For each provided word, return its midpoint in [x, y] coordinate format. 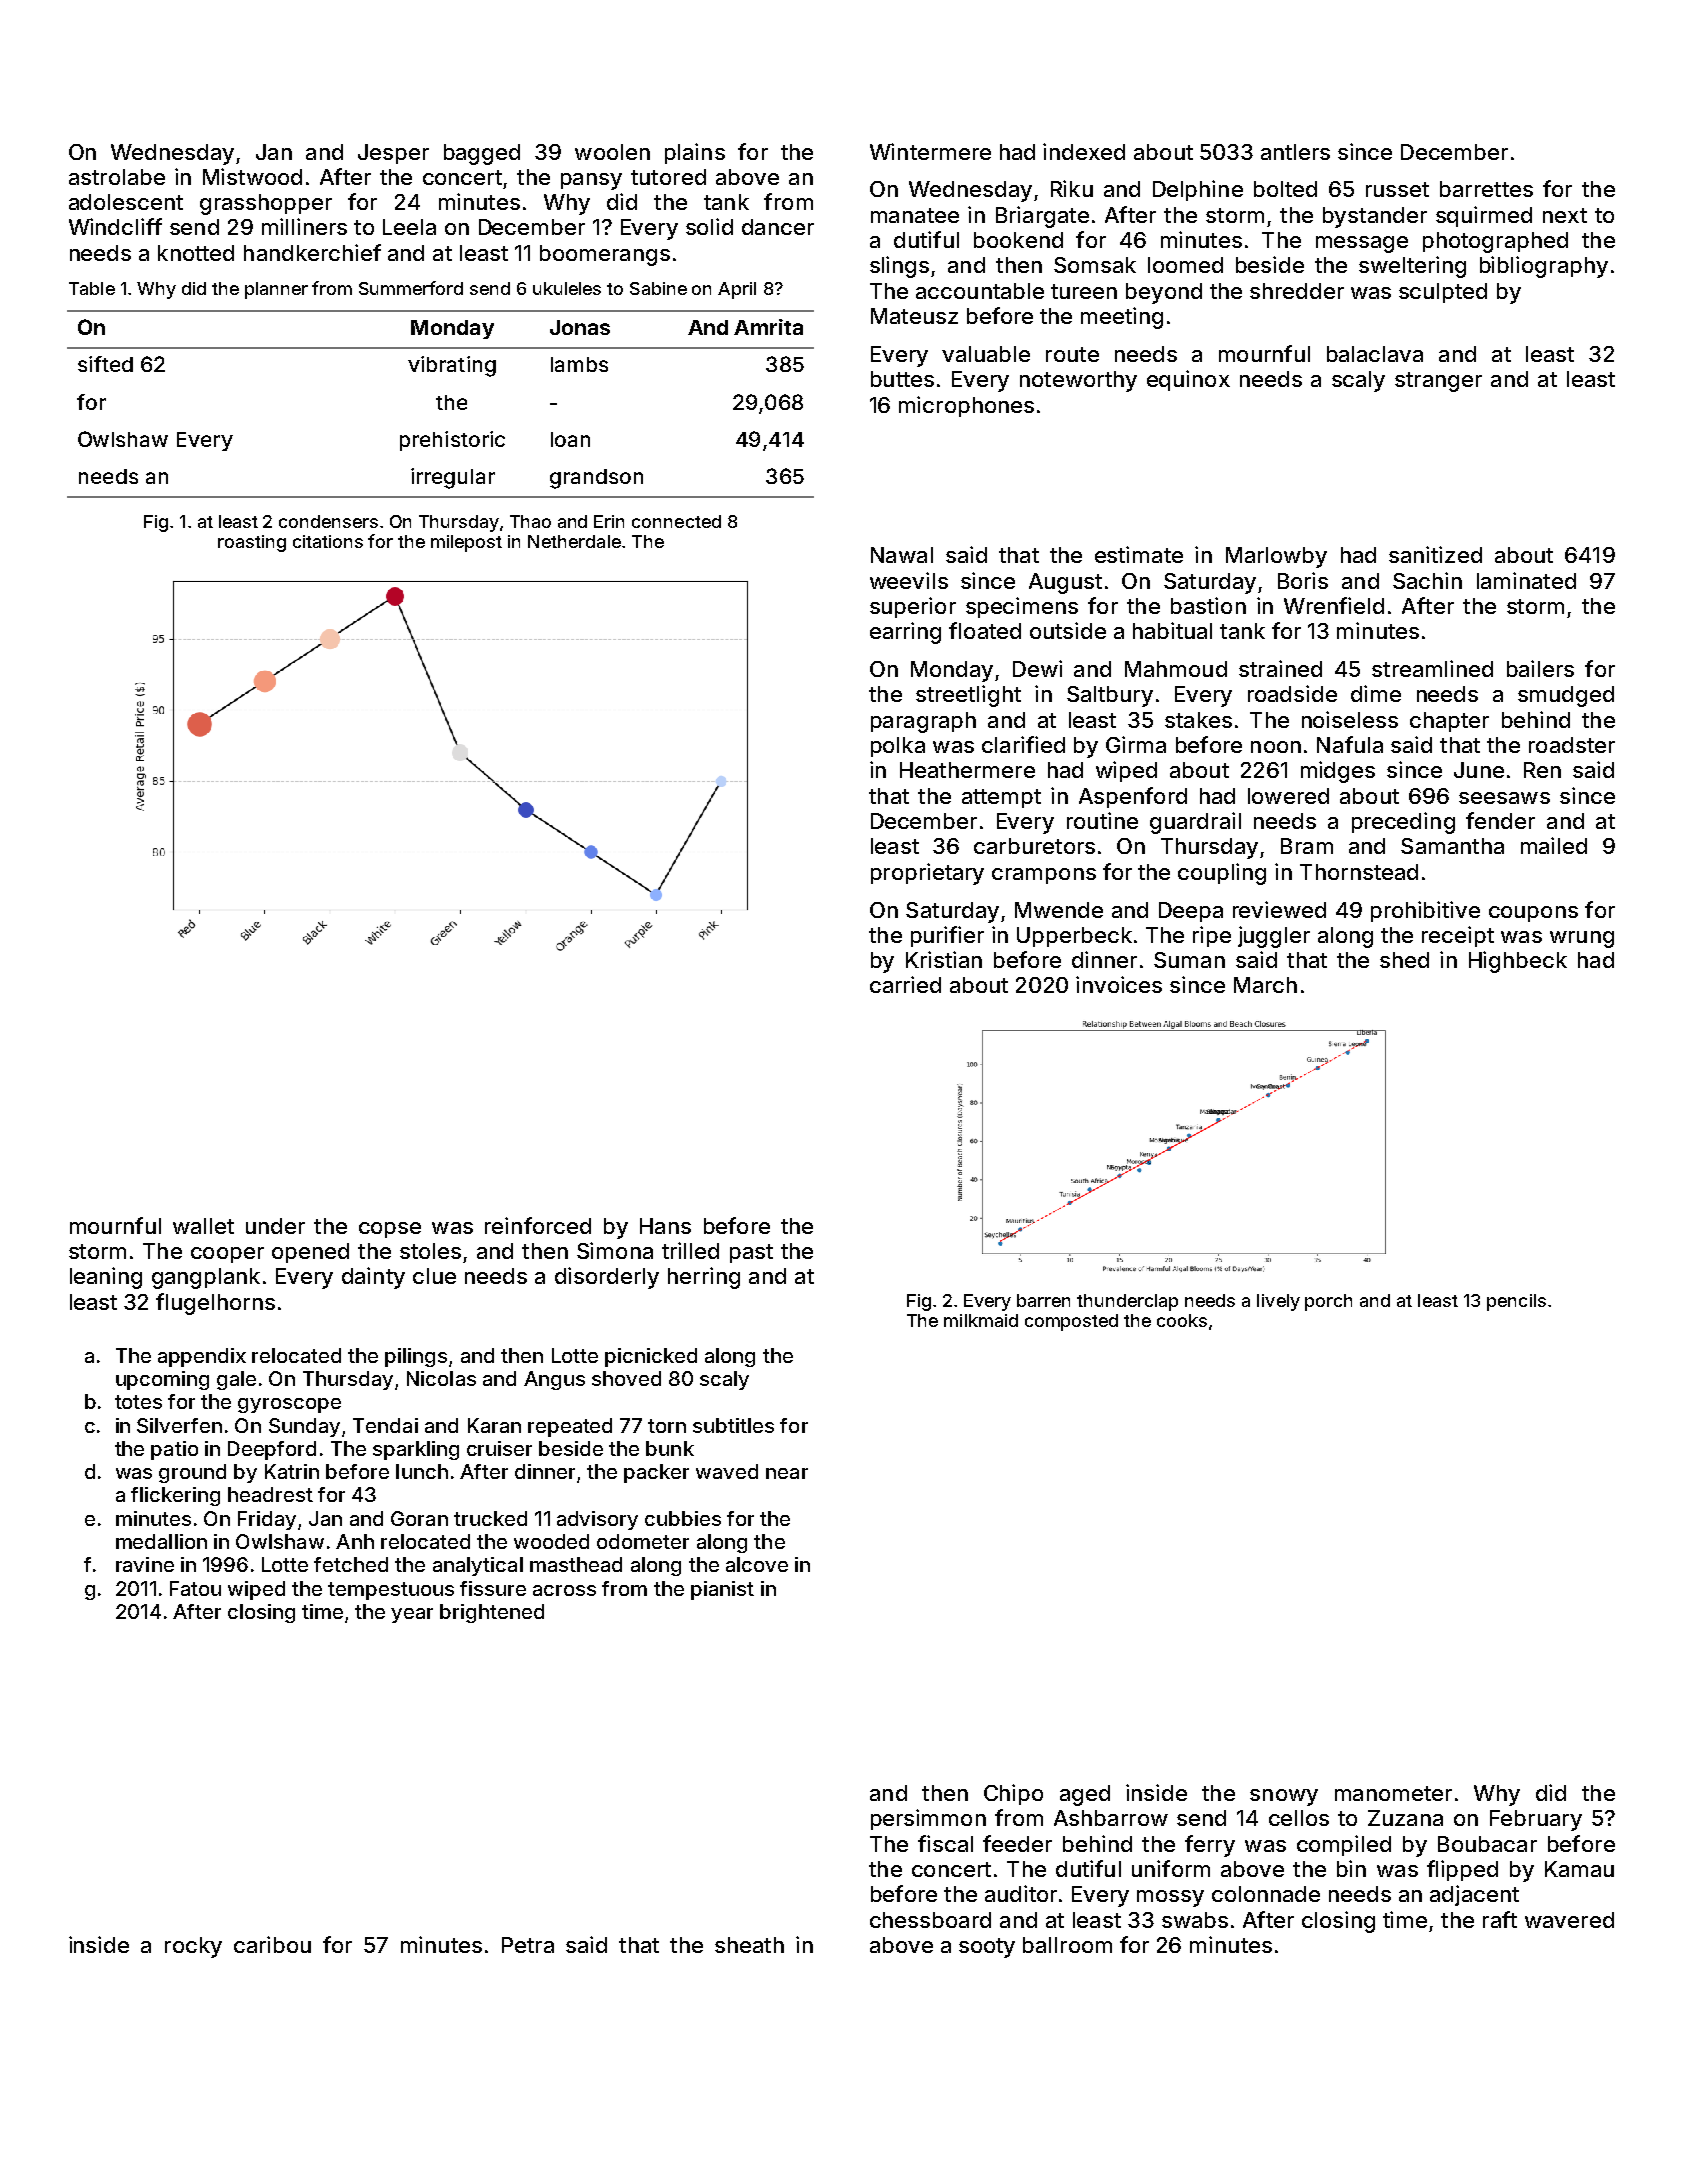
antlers [1295, 152]
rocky [193, 1947]
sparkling [416, 1450]
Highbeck [1518, 962]
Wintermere [930, 151]
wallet [203, 1226]
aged [1085, 1795]
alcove [757, 1564]
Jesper [393, 154]
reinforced [538, 1225]
